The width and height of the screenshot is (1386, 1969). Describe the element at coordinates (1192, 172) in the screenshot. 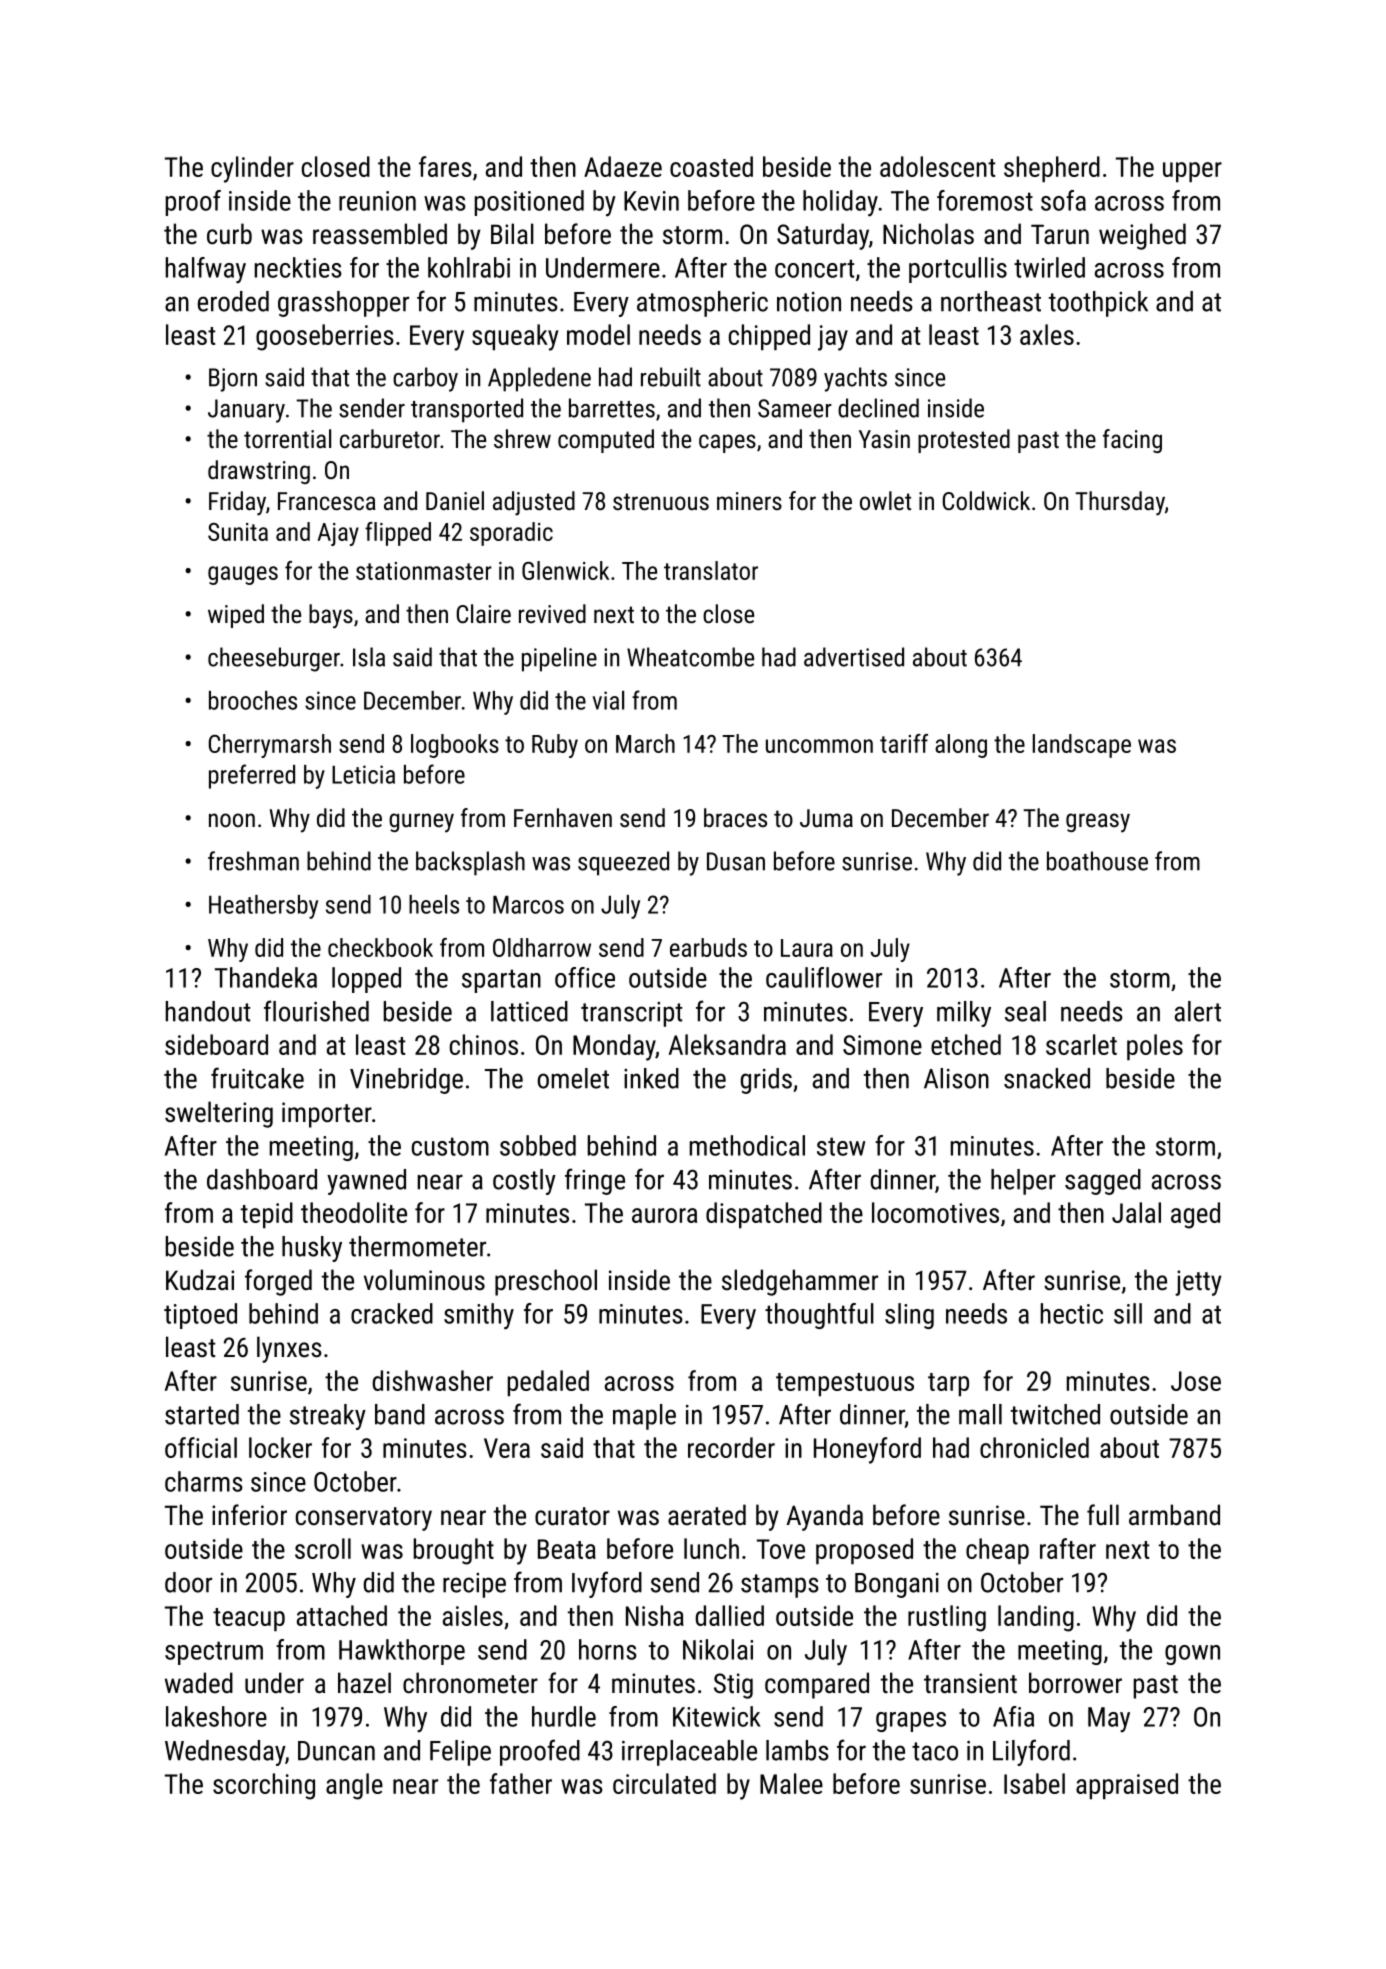

I see `upper` at that location.
